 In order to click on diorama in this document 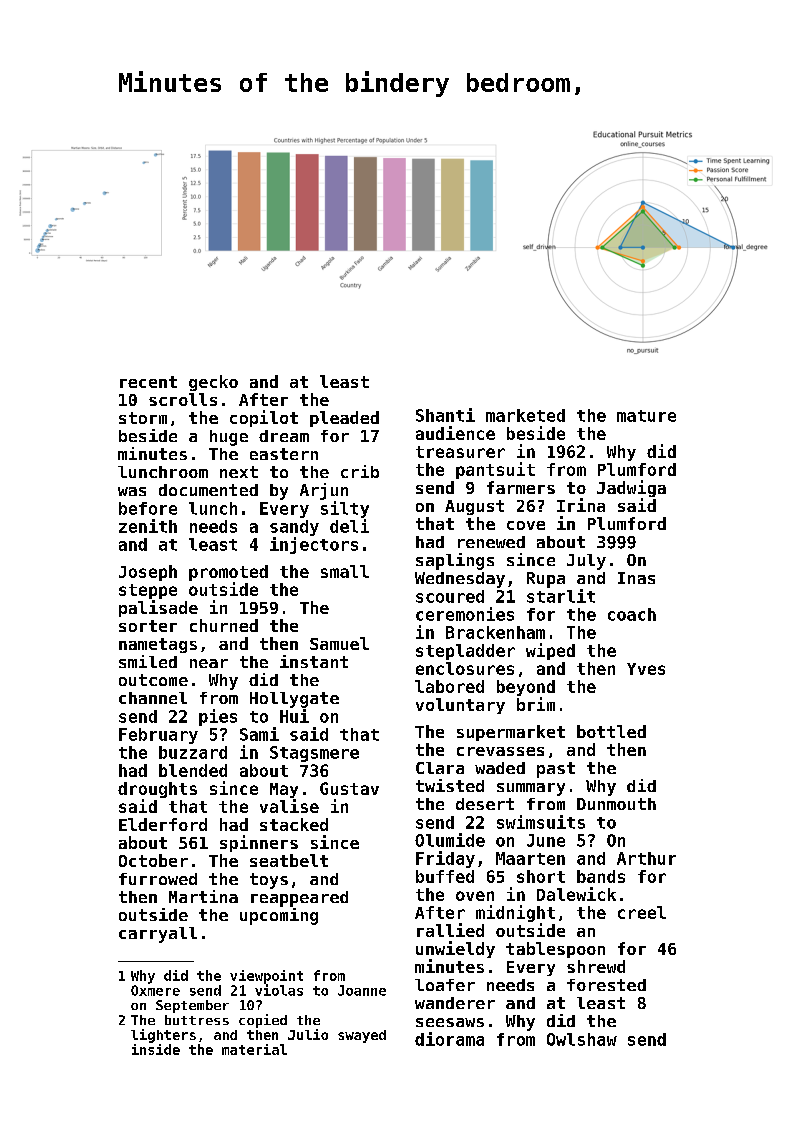, I will do `click(449, 1039)`.
